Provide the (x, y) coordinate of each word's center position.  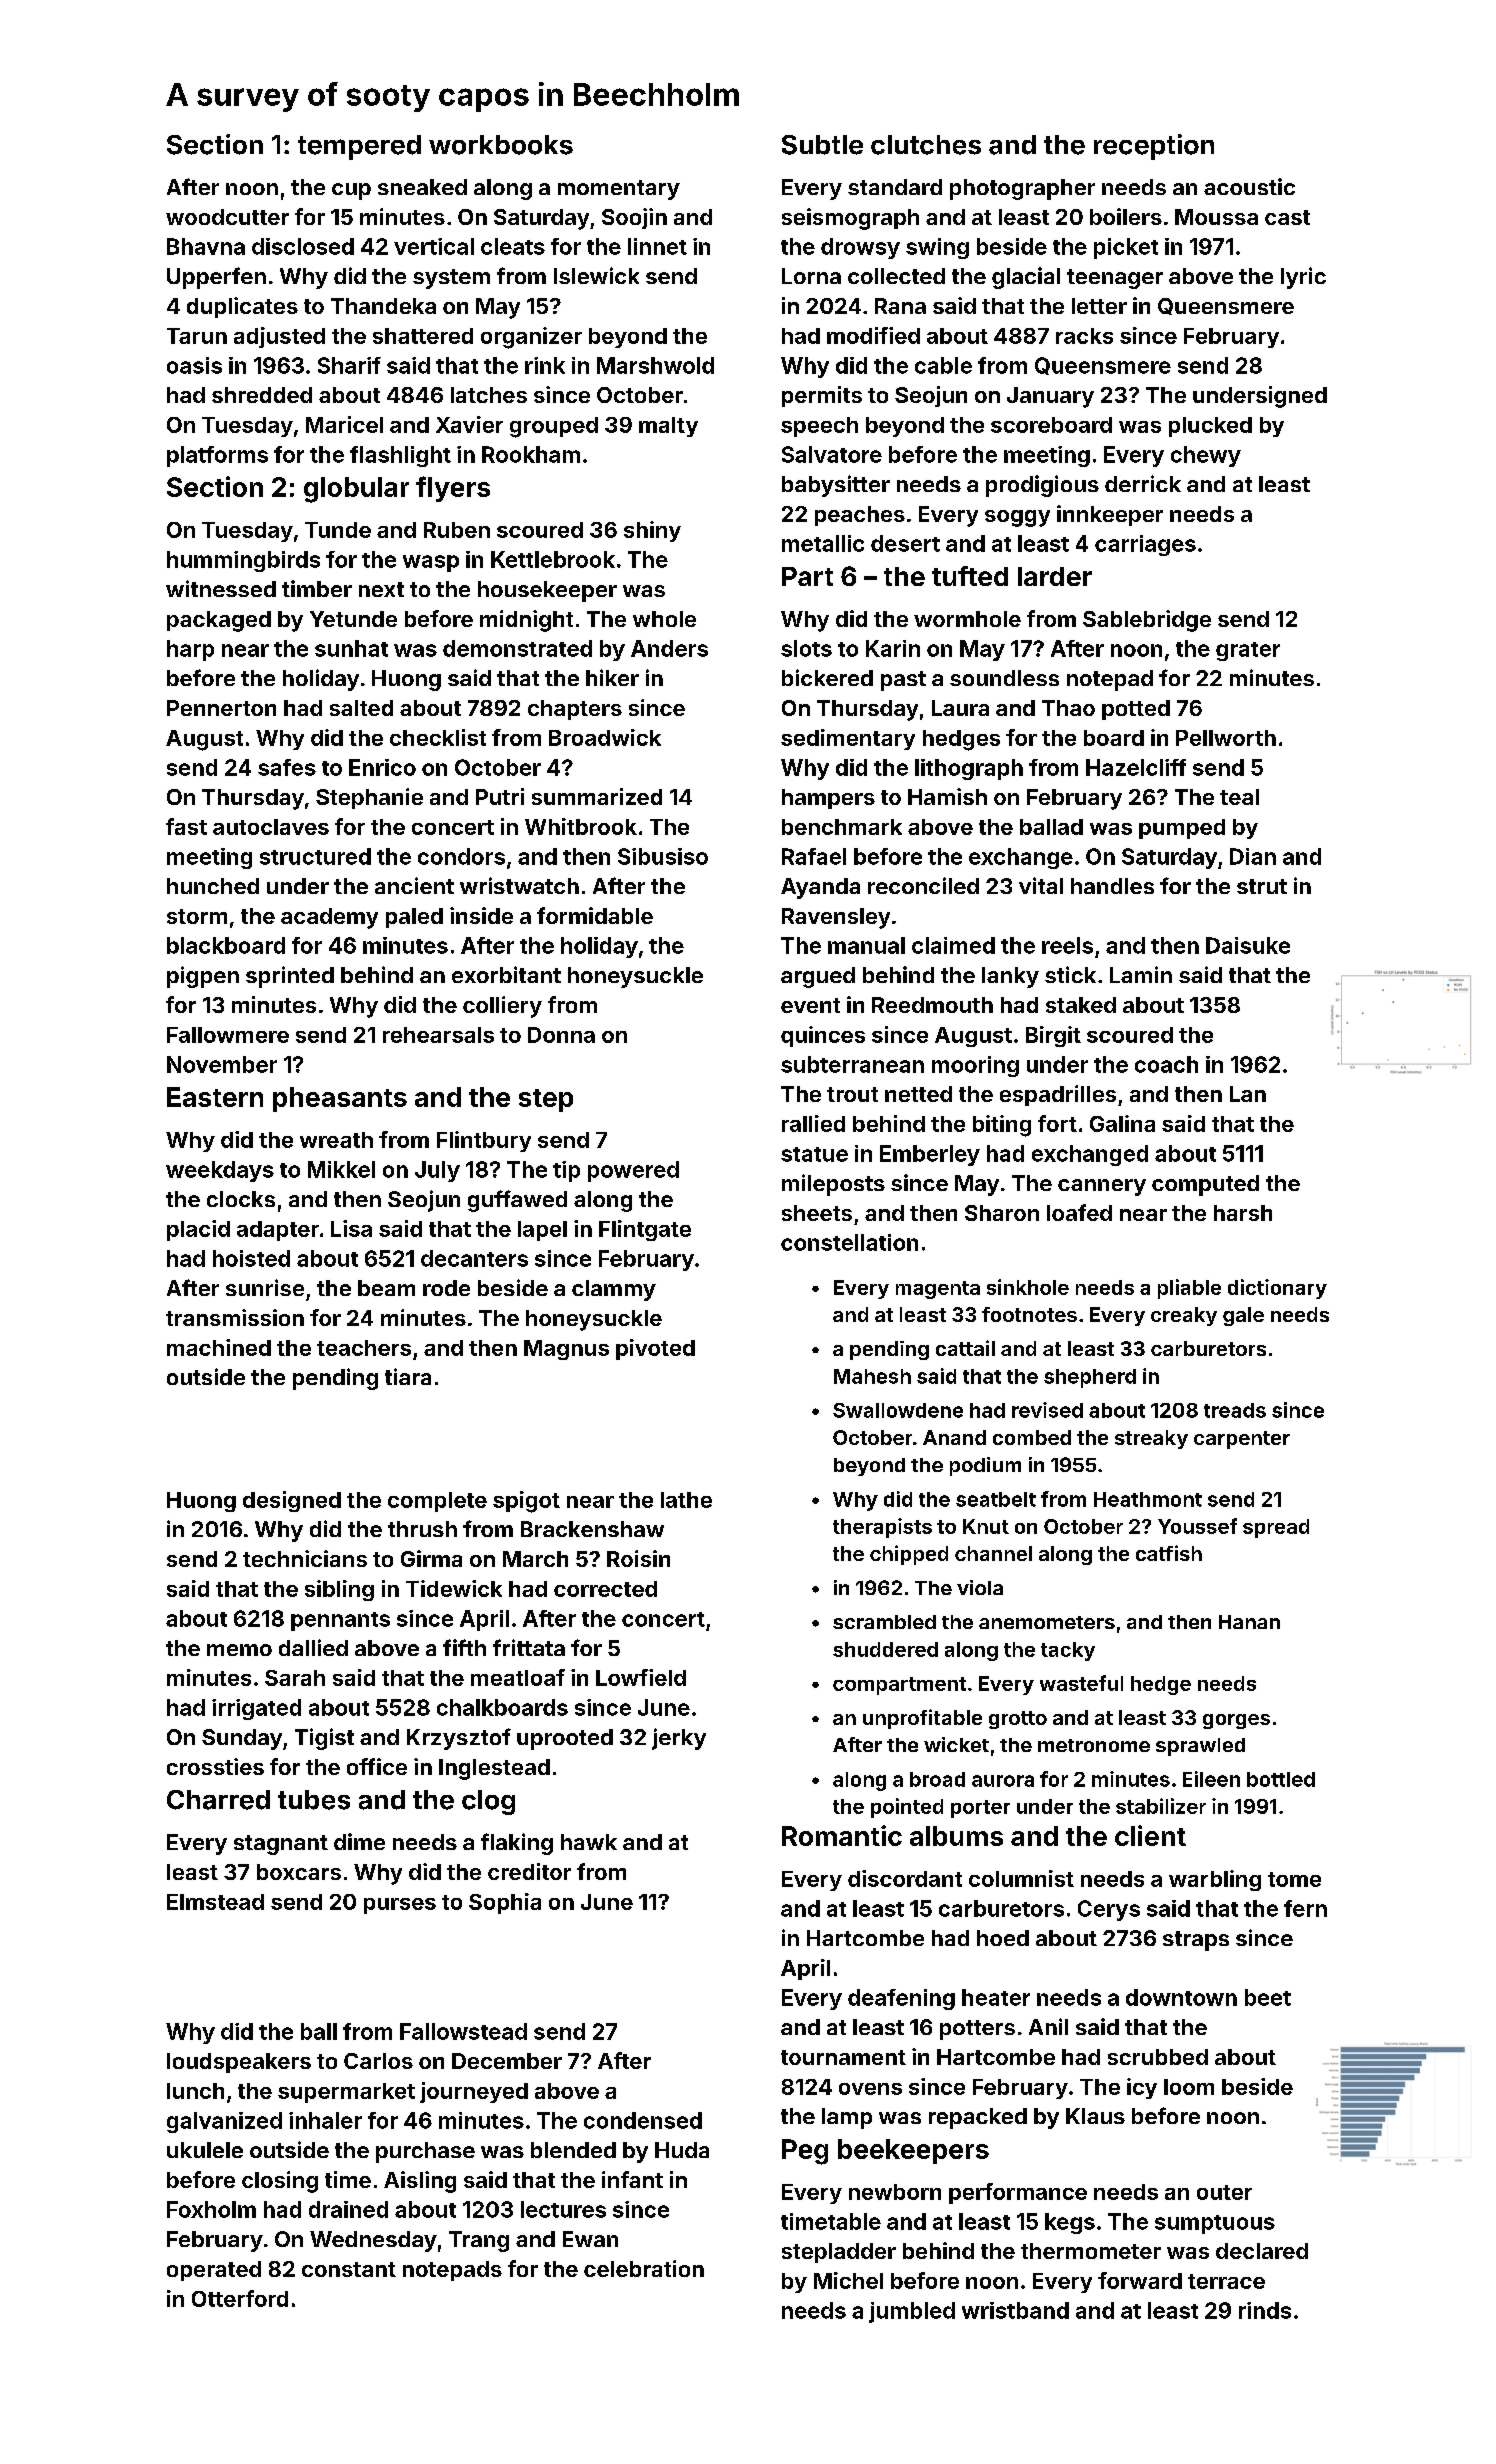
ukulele (205, 2150)
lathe (686, 1500)
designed (292, 1501)
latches (489, 395)
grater (1248, 651)
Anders (669, 648)
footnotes (1029, 1314)
